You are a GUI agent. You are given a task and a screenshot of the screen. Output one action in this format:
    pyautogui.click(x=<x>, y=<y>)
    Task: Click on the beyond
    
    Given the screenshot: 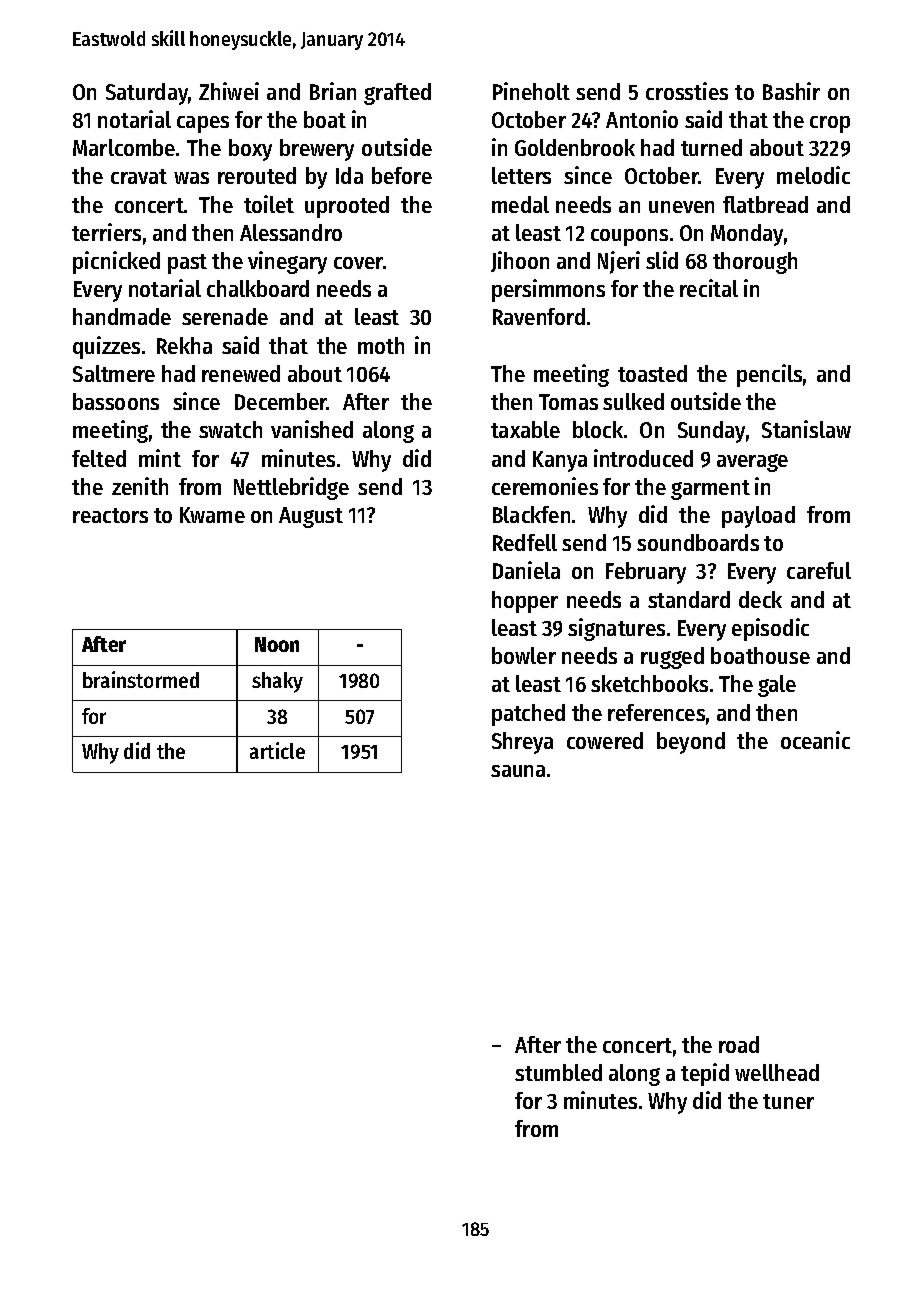 What is the action you would take?
    pyautogui.click(x=691, y=743)
